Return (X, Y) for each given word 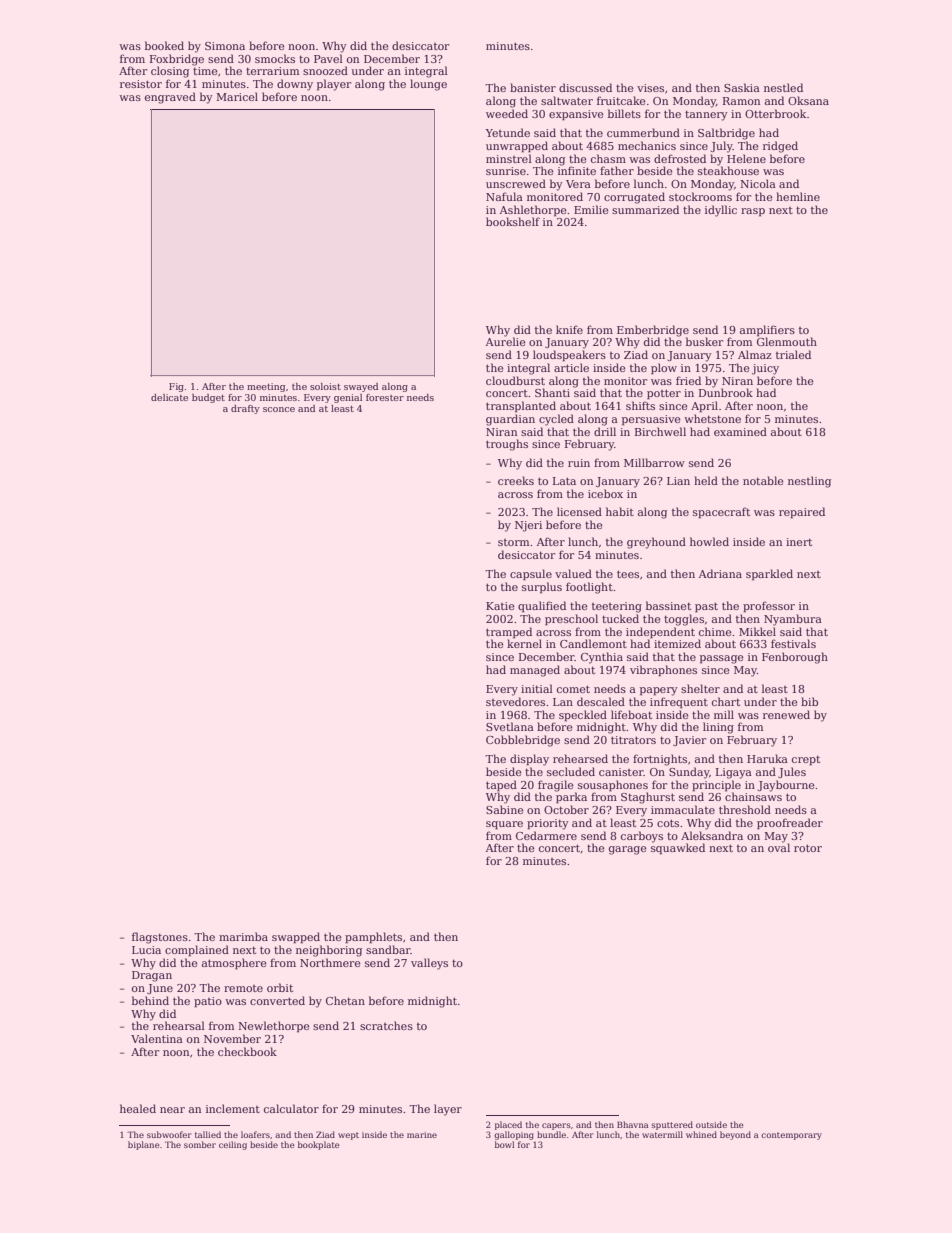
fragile (556, 786)
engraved (170, 98)
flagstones (160, 938)
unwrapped (517, 147)
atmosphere (234, 964)
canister (621, 772)
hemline (798, 196)
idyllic (721, 211)
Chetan (345, 1000)
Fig (176, 387)
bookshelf (513, 221)
